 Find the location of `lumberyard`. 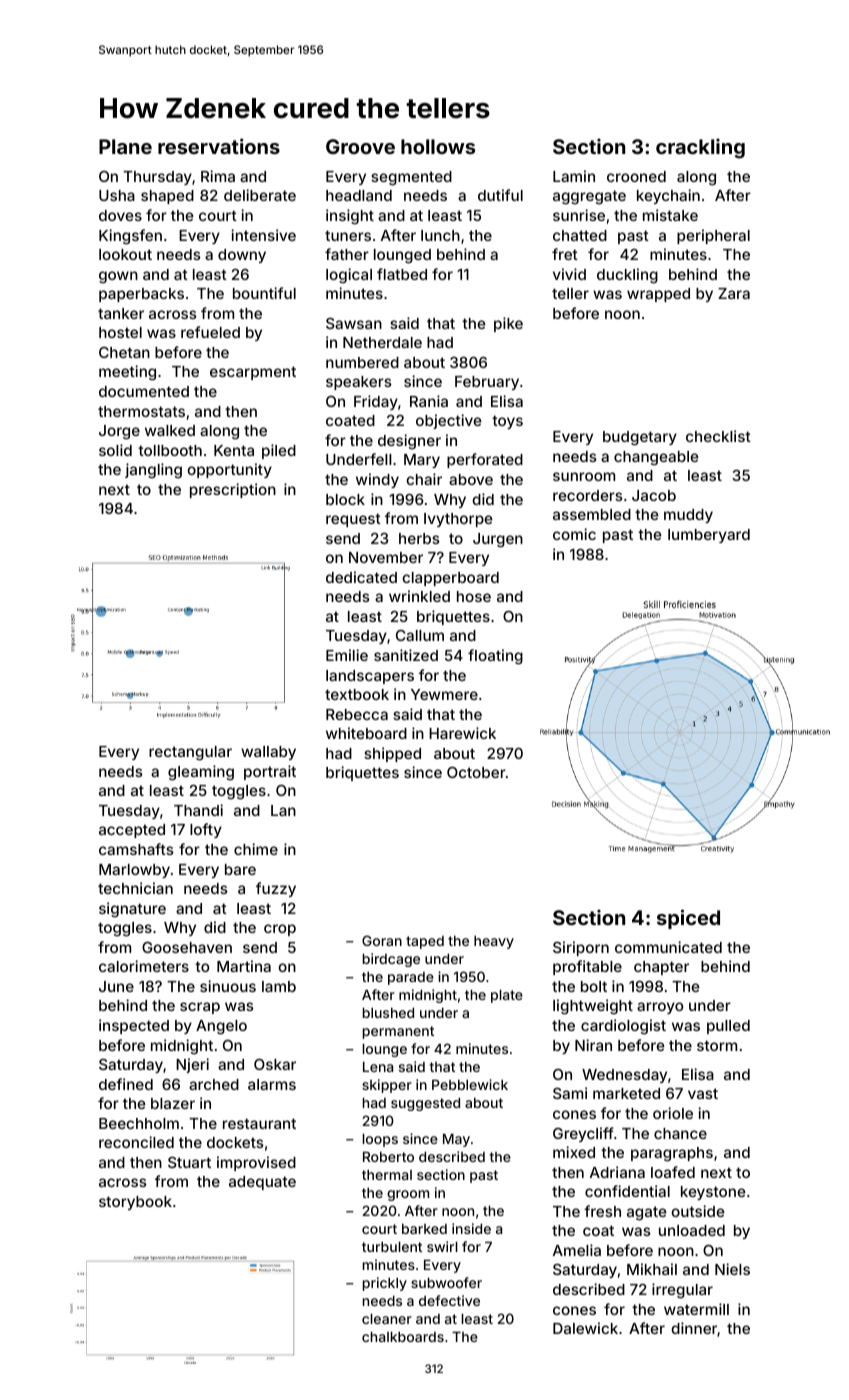

lumberyard is located at coordinates (709, 536).
